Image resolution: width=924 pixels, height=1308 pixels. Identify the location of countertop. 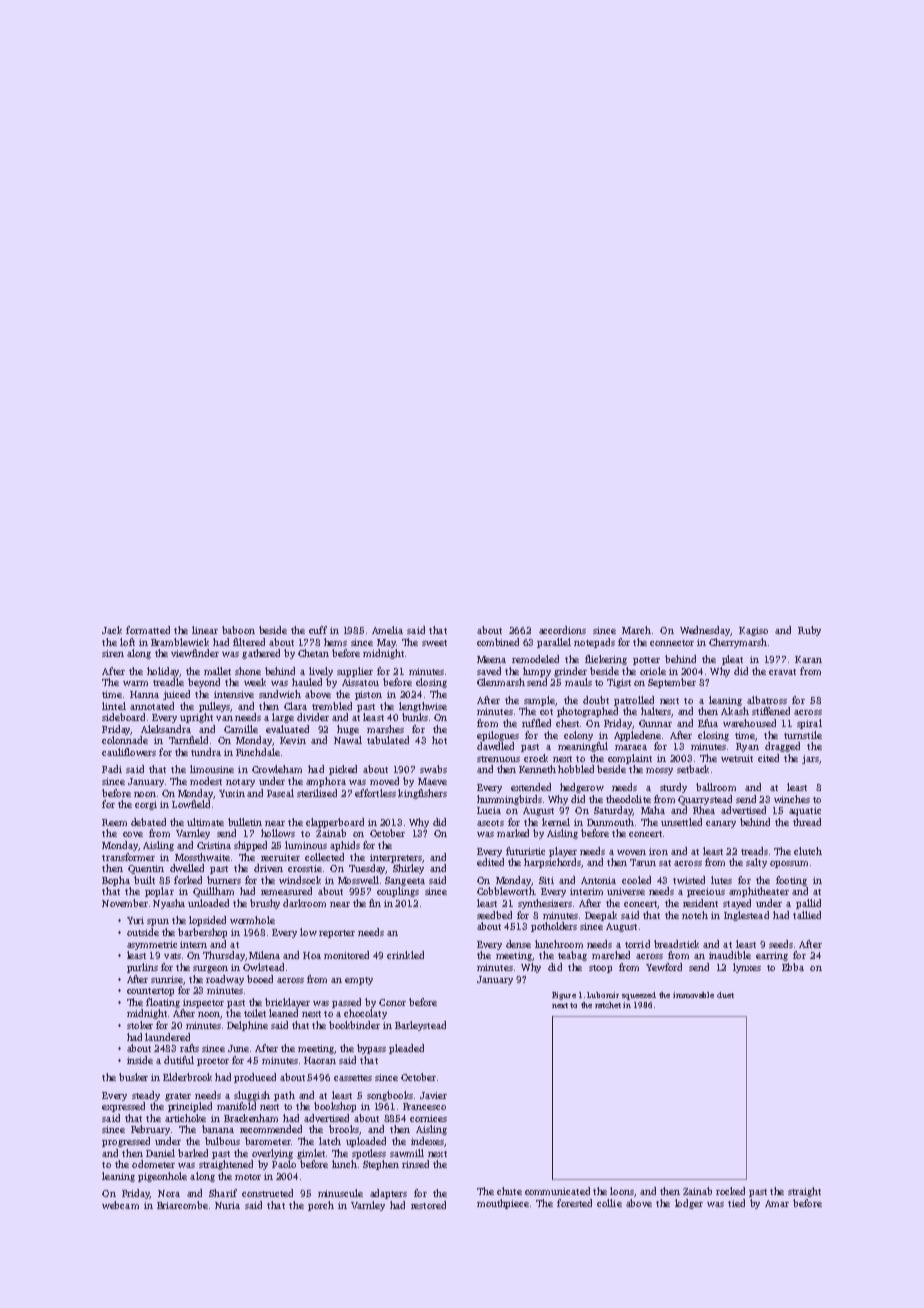
(150, 992).
